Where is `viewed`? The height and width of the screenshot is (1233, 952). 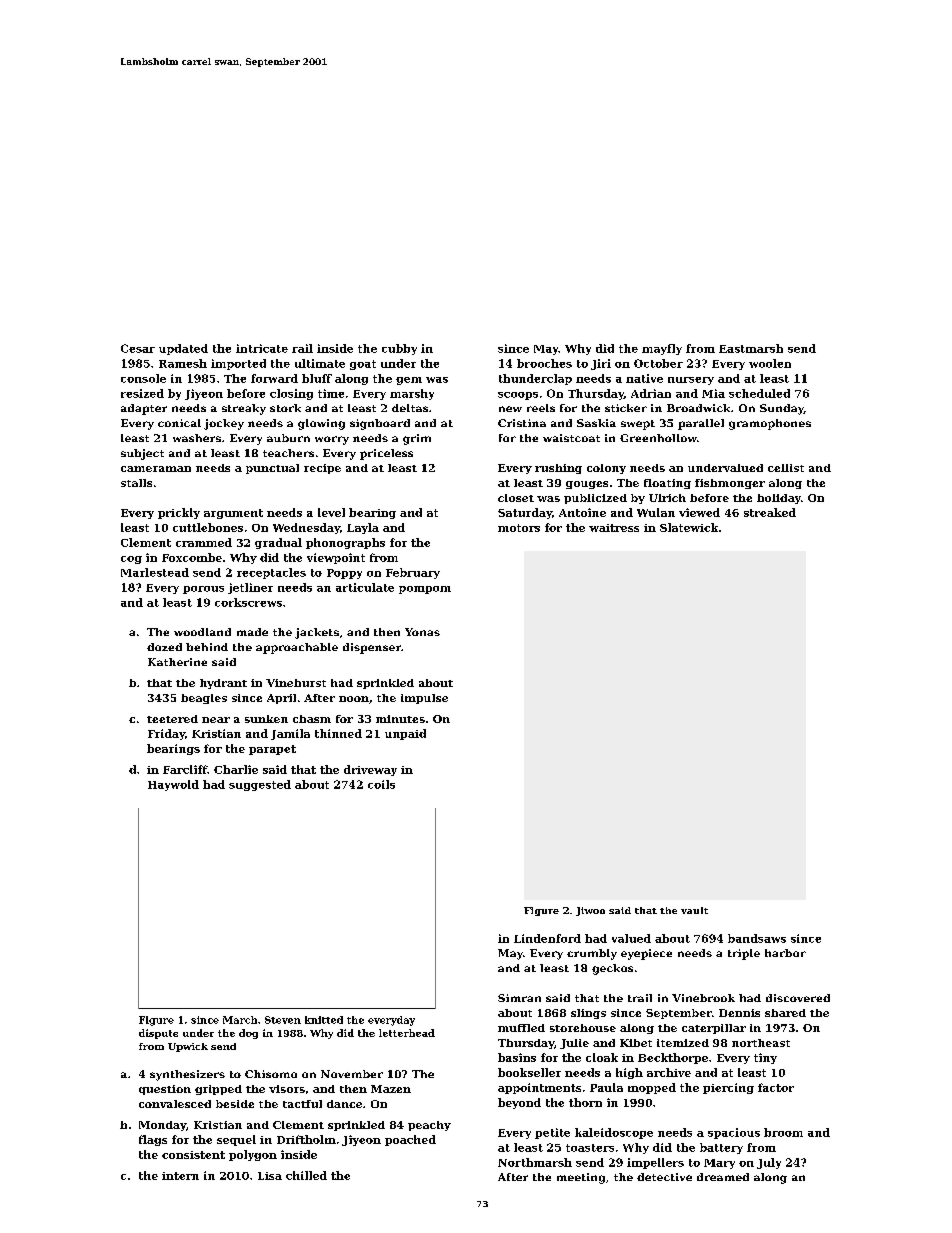
viewed is located at coordinates (699, 512).
